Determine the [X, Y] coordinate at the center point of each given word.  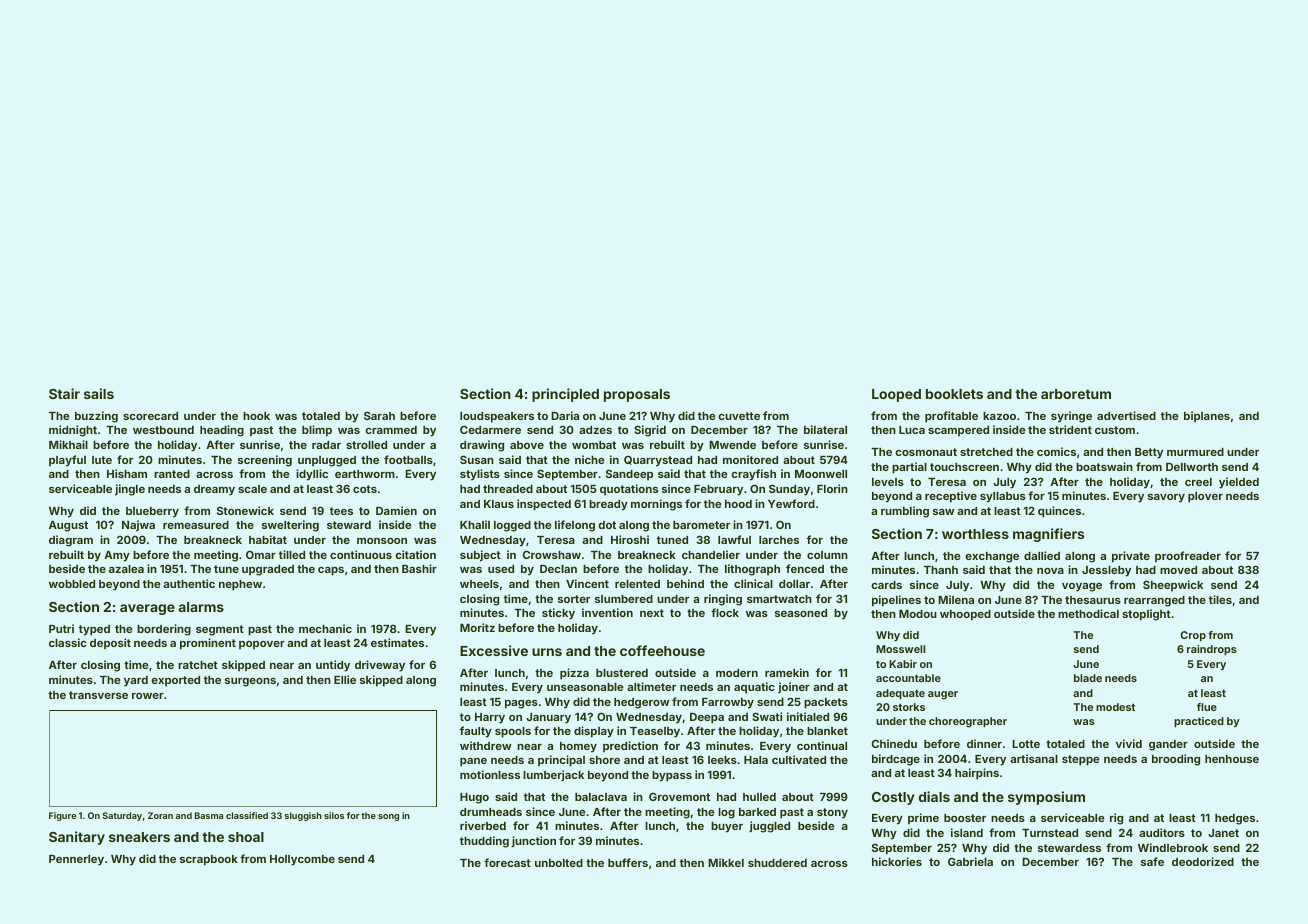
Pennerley [76, 860]
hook [256, 416]
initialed [808, 716]
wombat [594, 445]
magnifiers [1048, 535]
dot [607, 525]
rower [148, 696]
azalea [126, 569]
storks [909, 707]
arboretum [1076, 394]
